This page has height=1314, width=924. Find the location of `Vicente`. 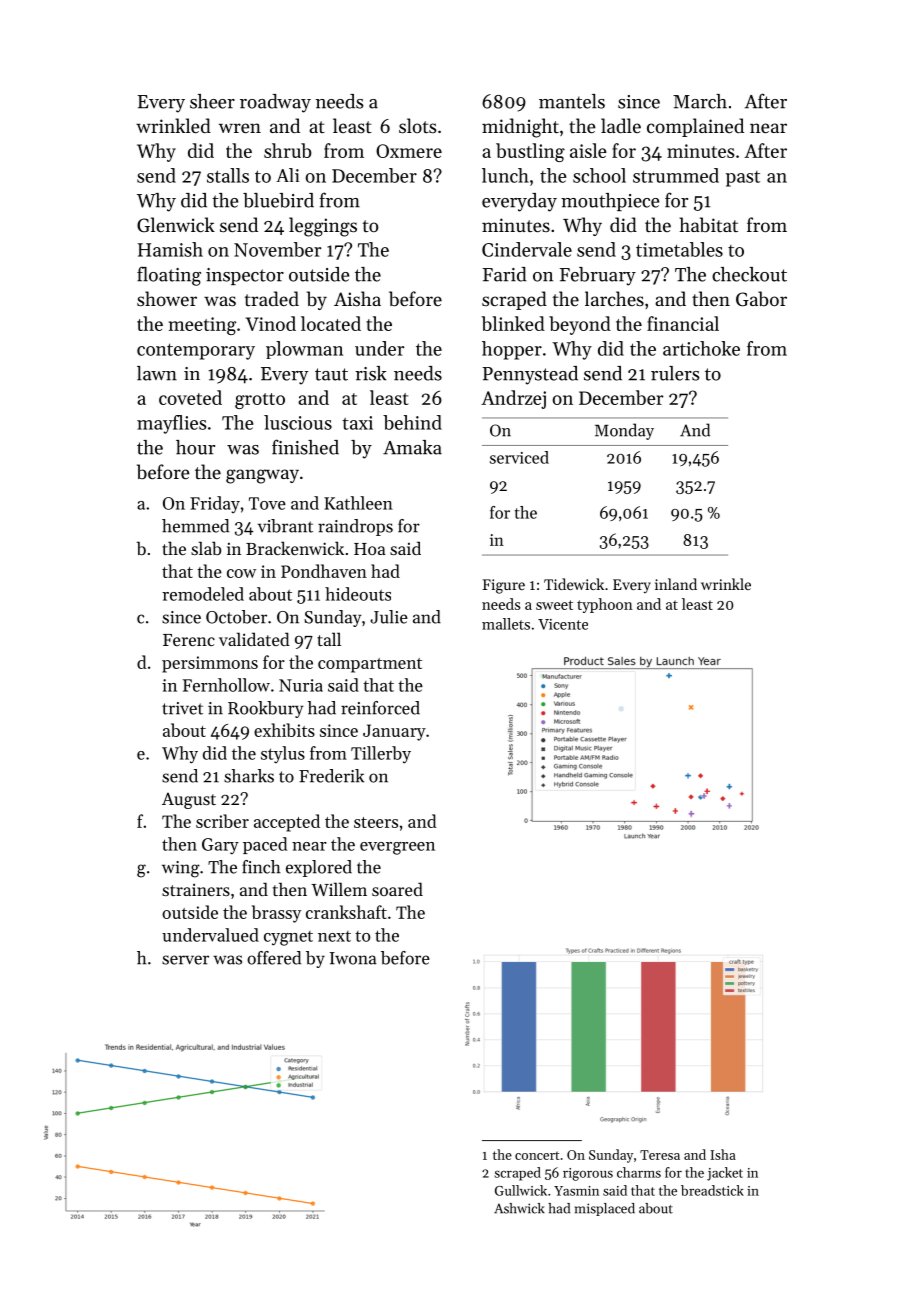

Vicente is located at coordinates (563, 624).
